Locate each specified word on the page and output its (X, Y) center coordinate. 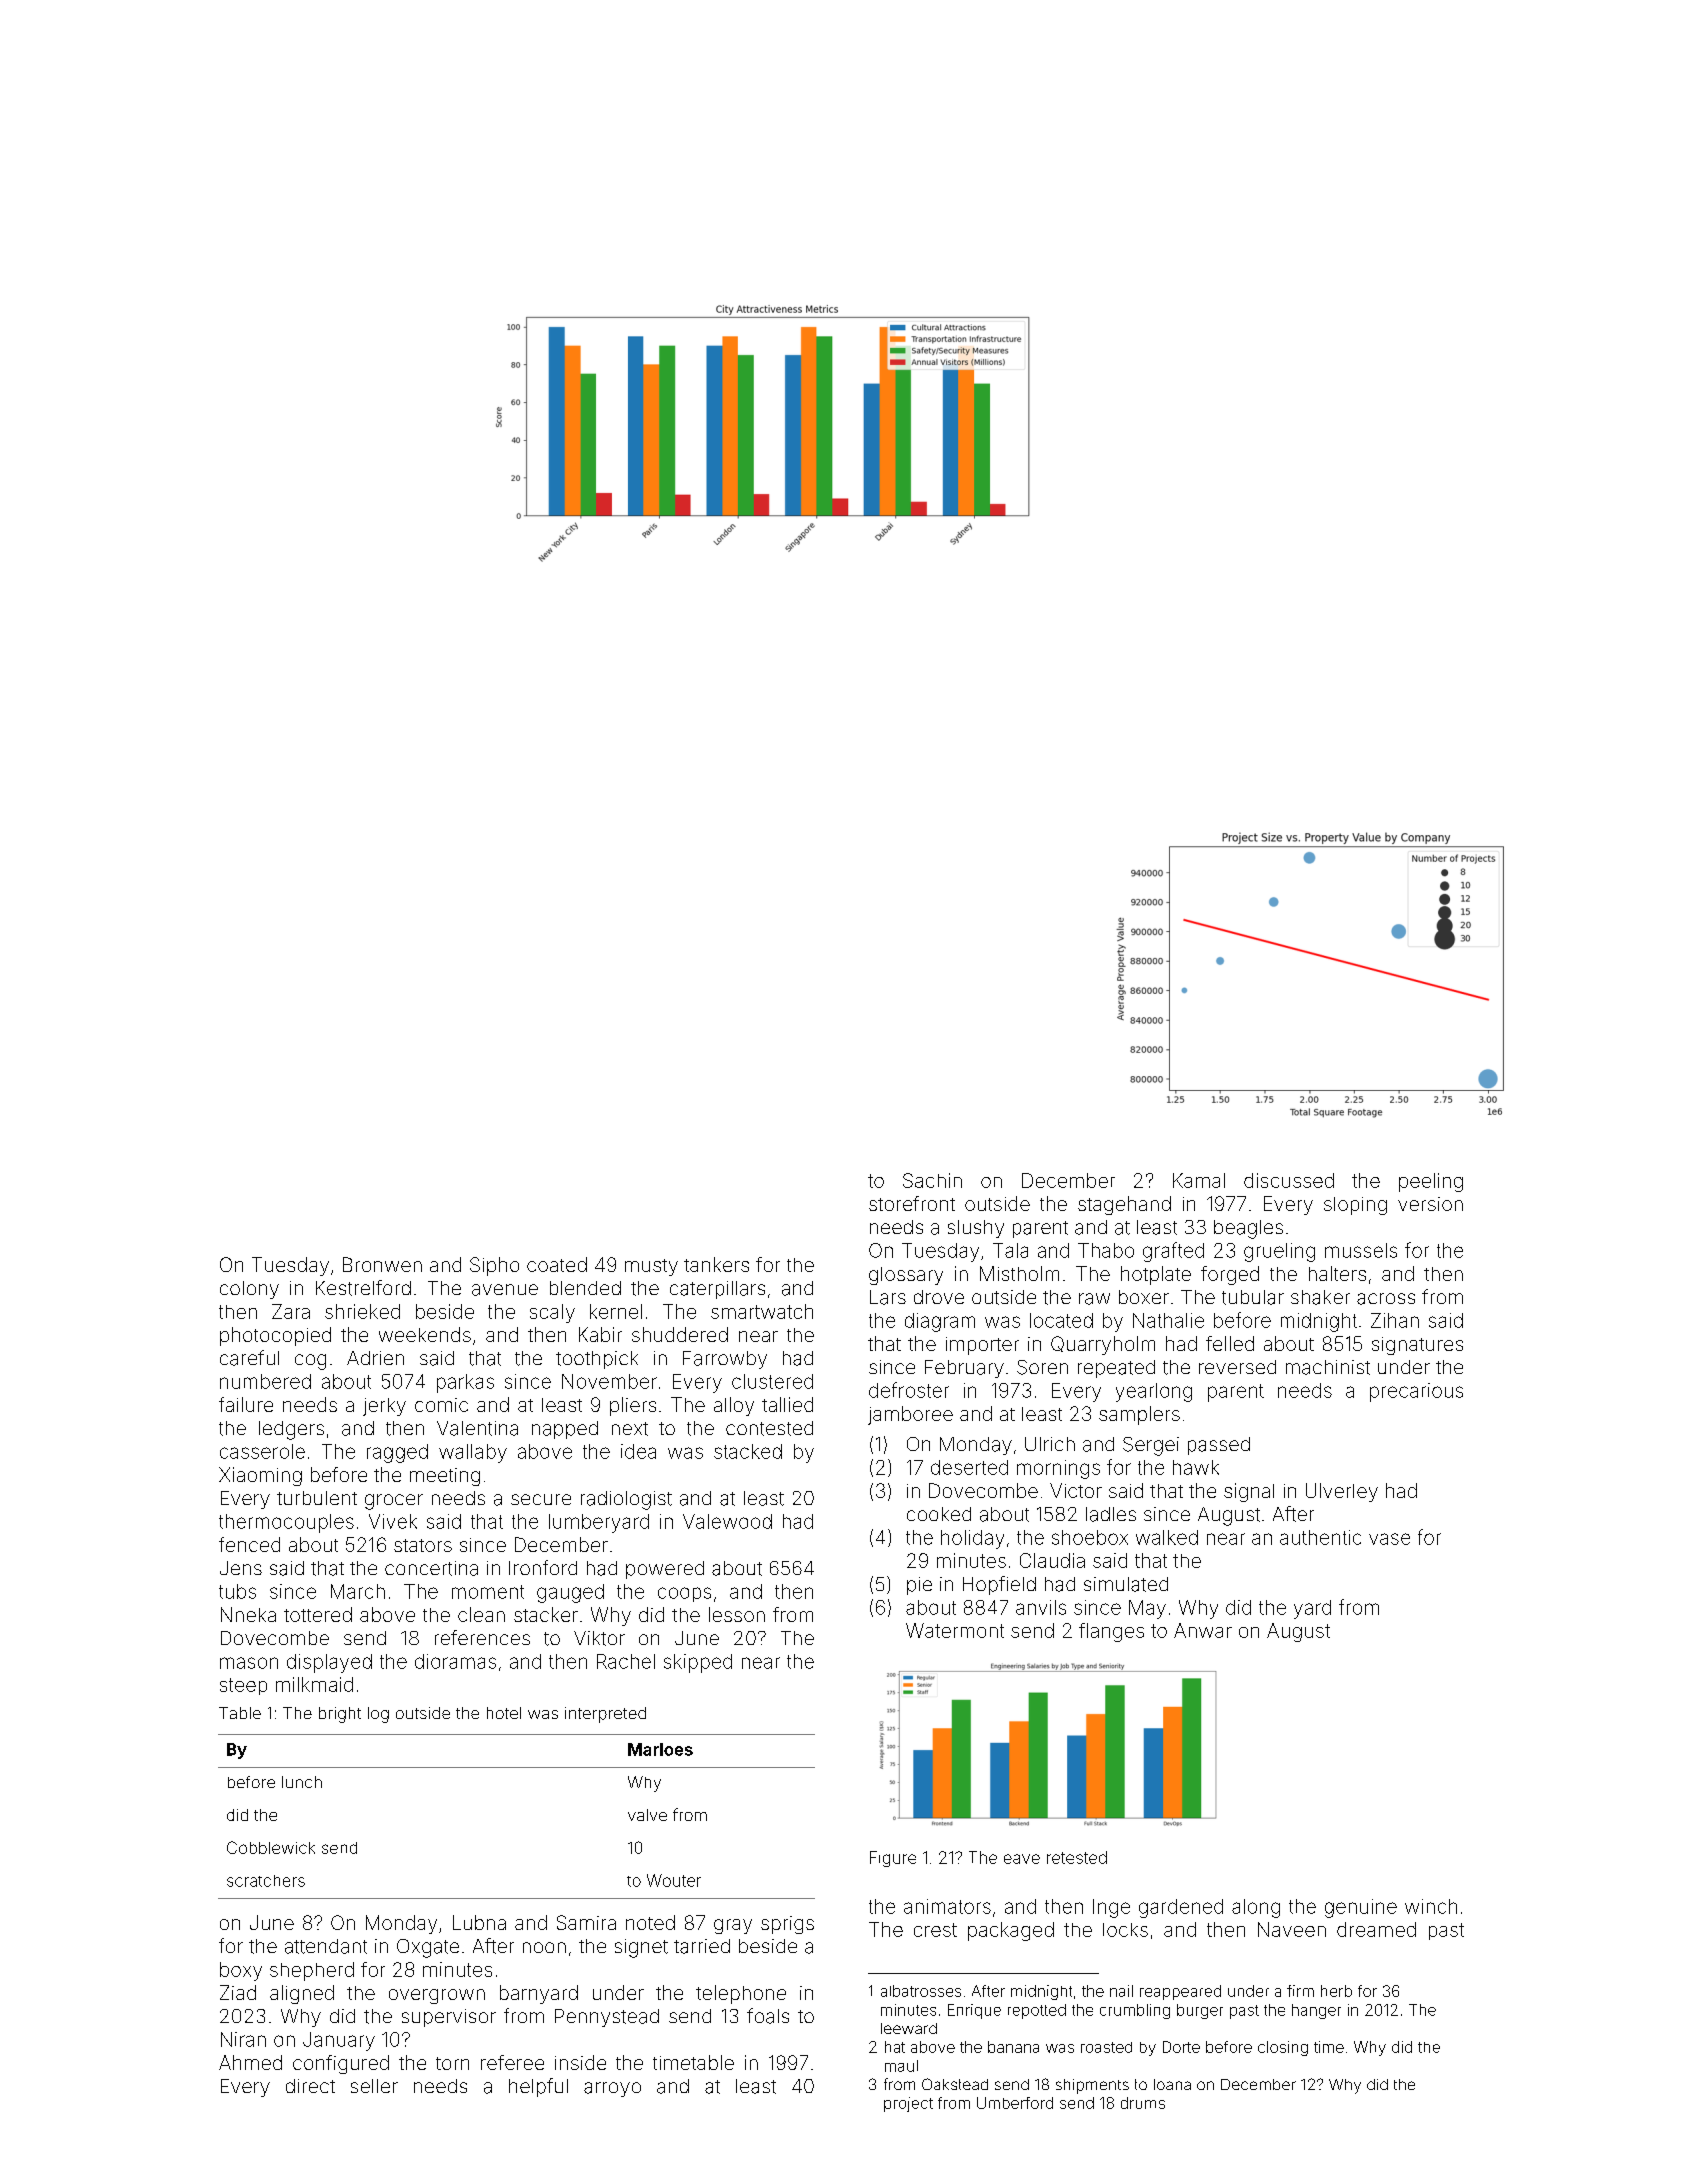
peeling (1431, 1182)
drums (1143, 2103)
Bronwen (382, 1264)
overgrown (437, 1996)
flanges (1111, 1632)
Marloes (660, 1749)
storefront (912, 1203)
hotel (504, 1713)
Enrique (974, 2011)
